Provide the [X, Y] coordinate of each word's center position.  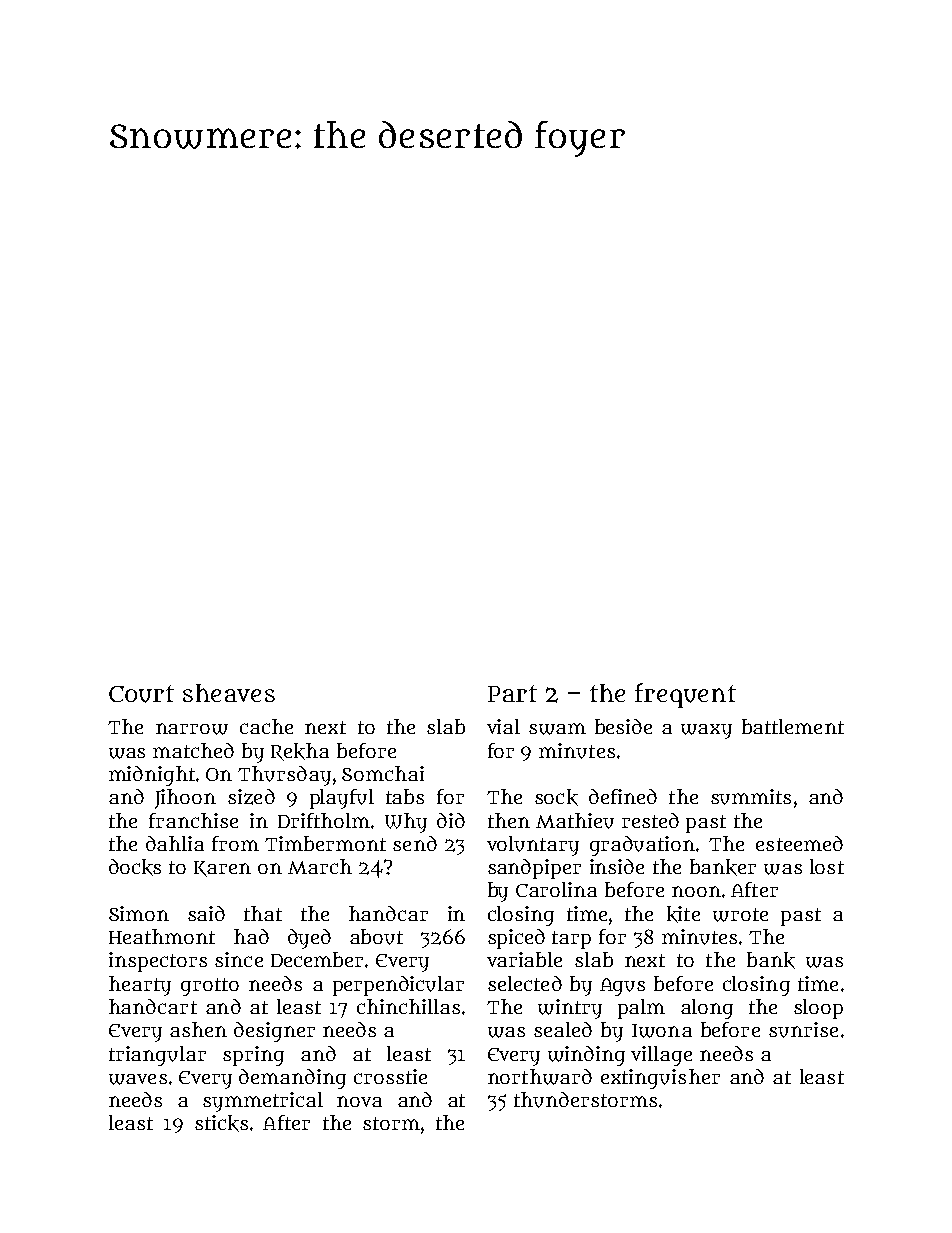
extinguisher [660, 1079]
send [415, 843]
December [317, 959]
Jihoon [185, 799]
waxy [706, 731]
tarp [571, 940]
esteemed [799, 843]
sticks [221, 1123]
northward [540, 1077]
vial [503, 726]
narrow [192, 729]
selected [525, 983]
